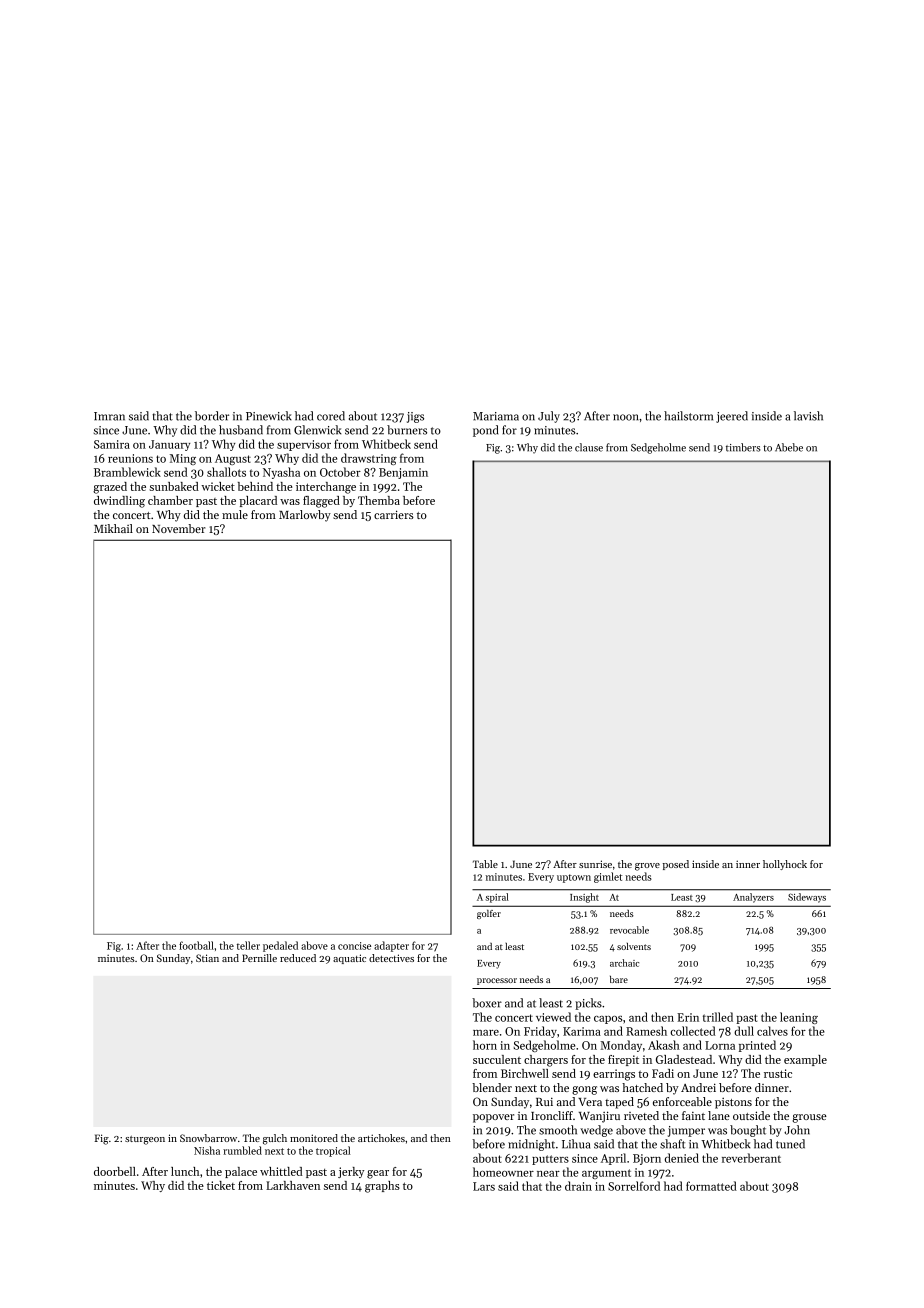  I want to click on clause, so click(589, 447).
